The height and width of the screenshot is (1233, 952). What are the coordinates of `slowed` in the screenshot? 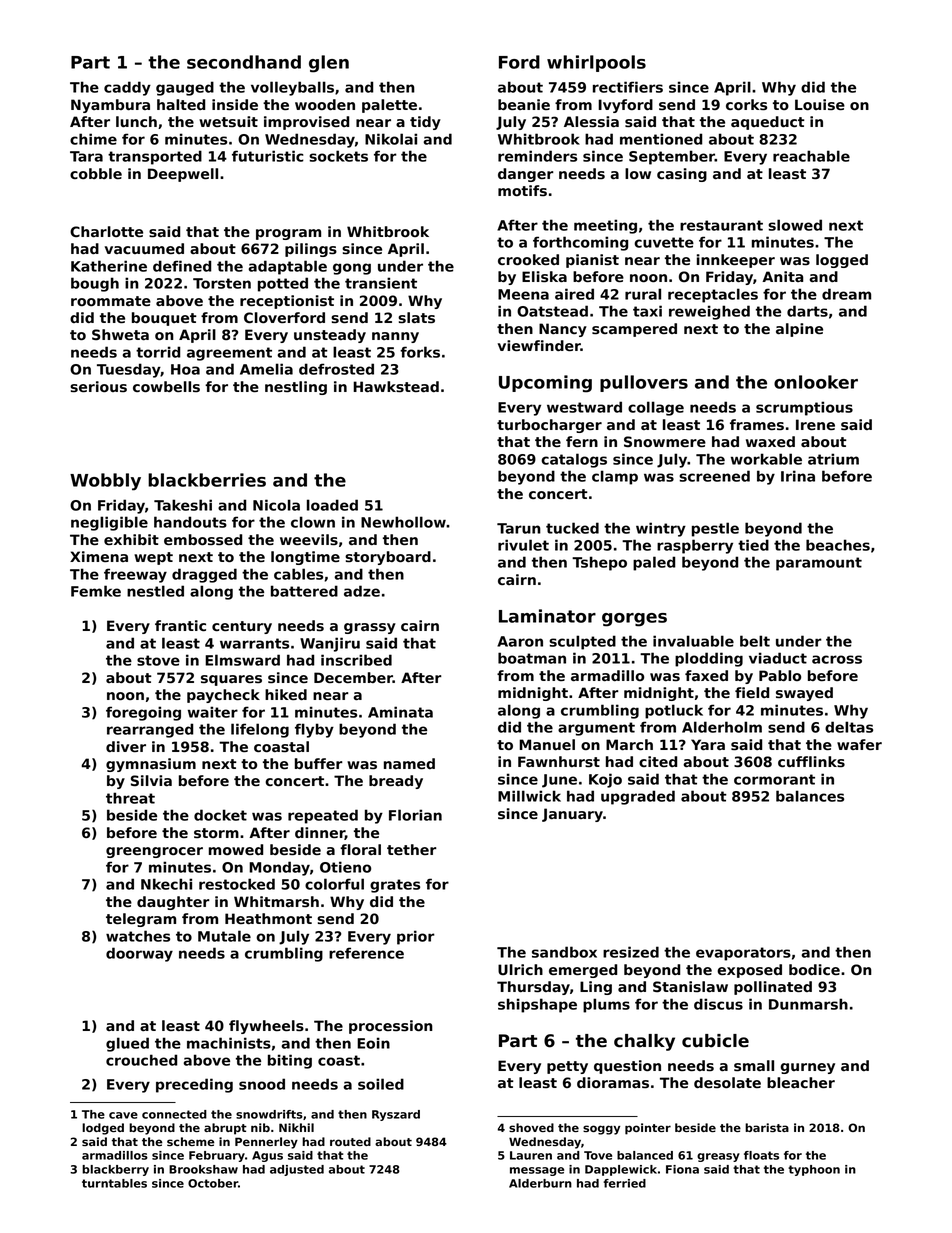 It's located at (795, 225).
